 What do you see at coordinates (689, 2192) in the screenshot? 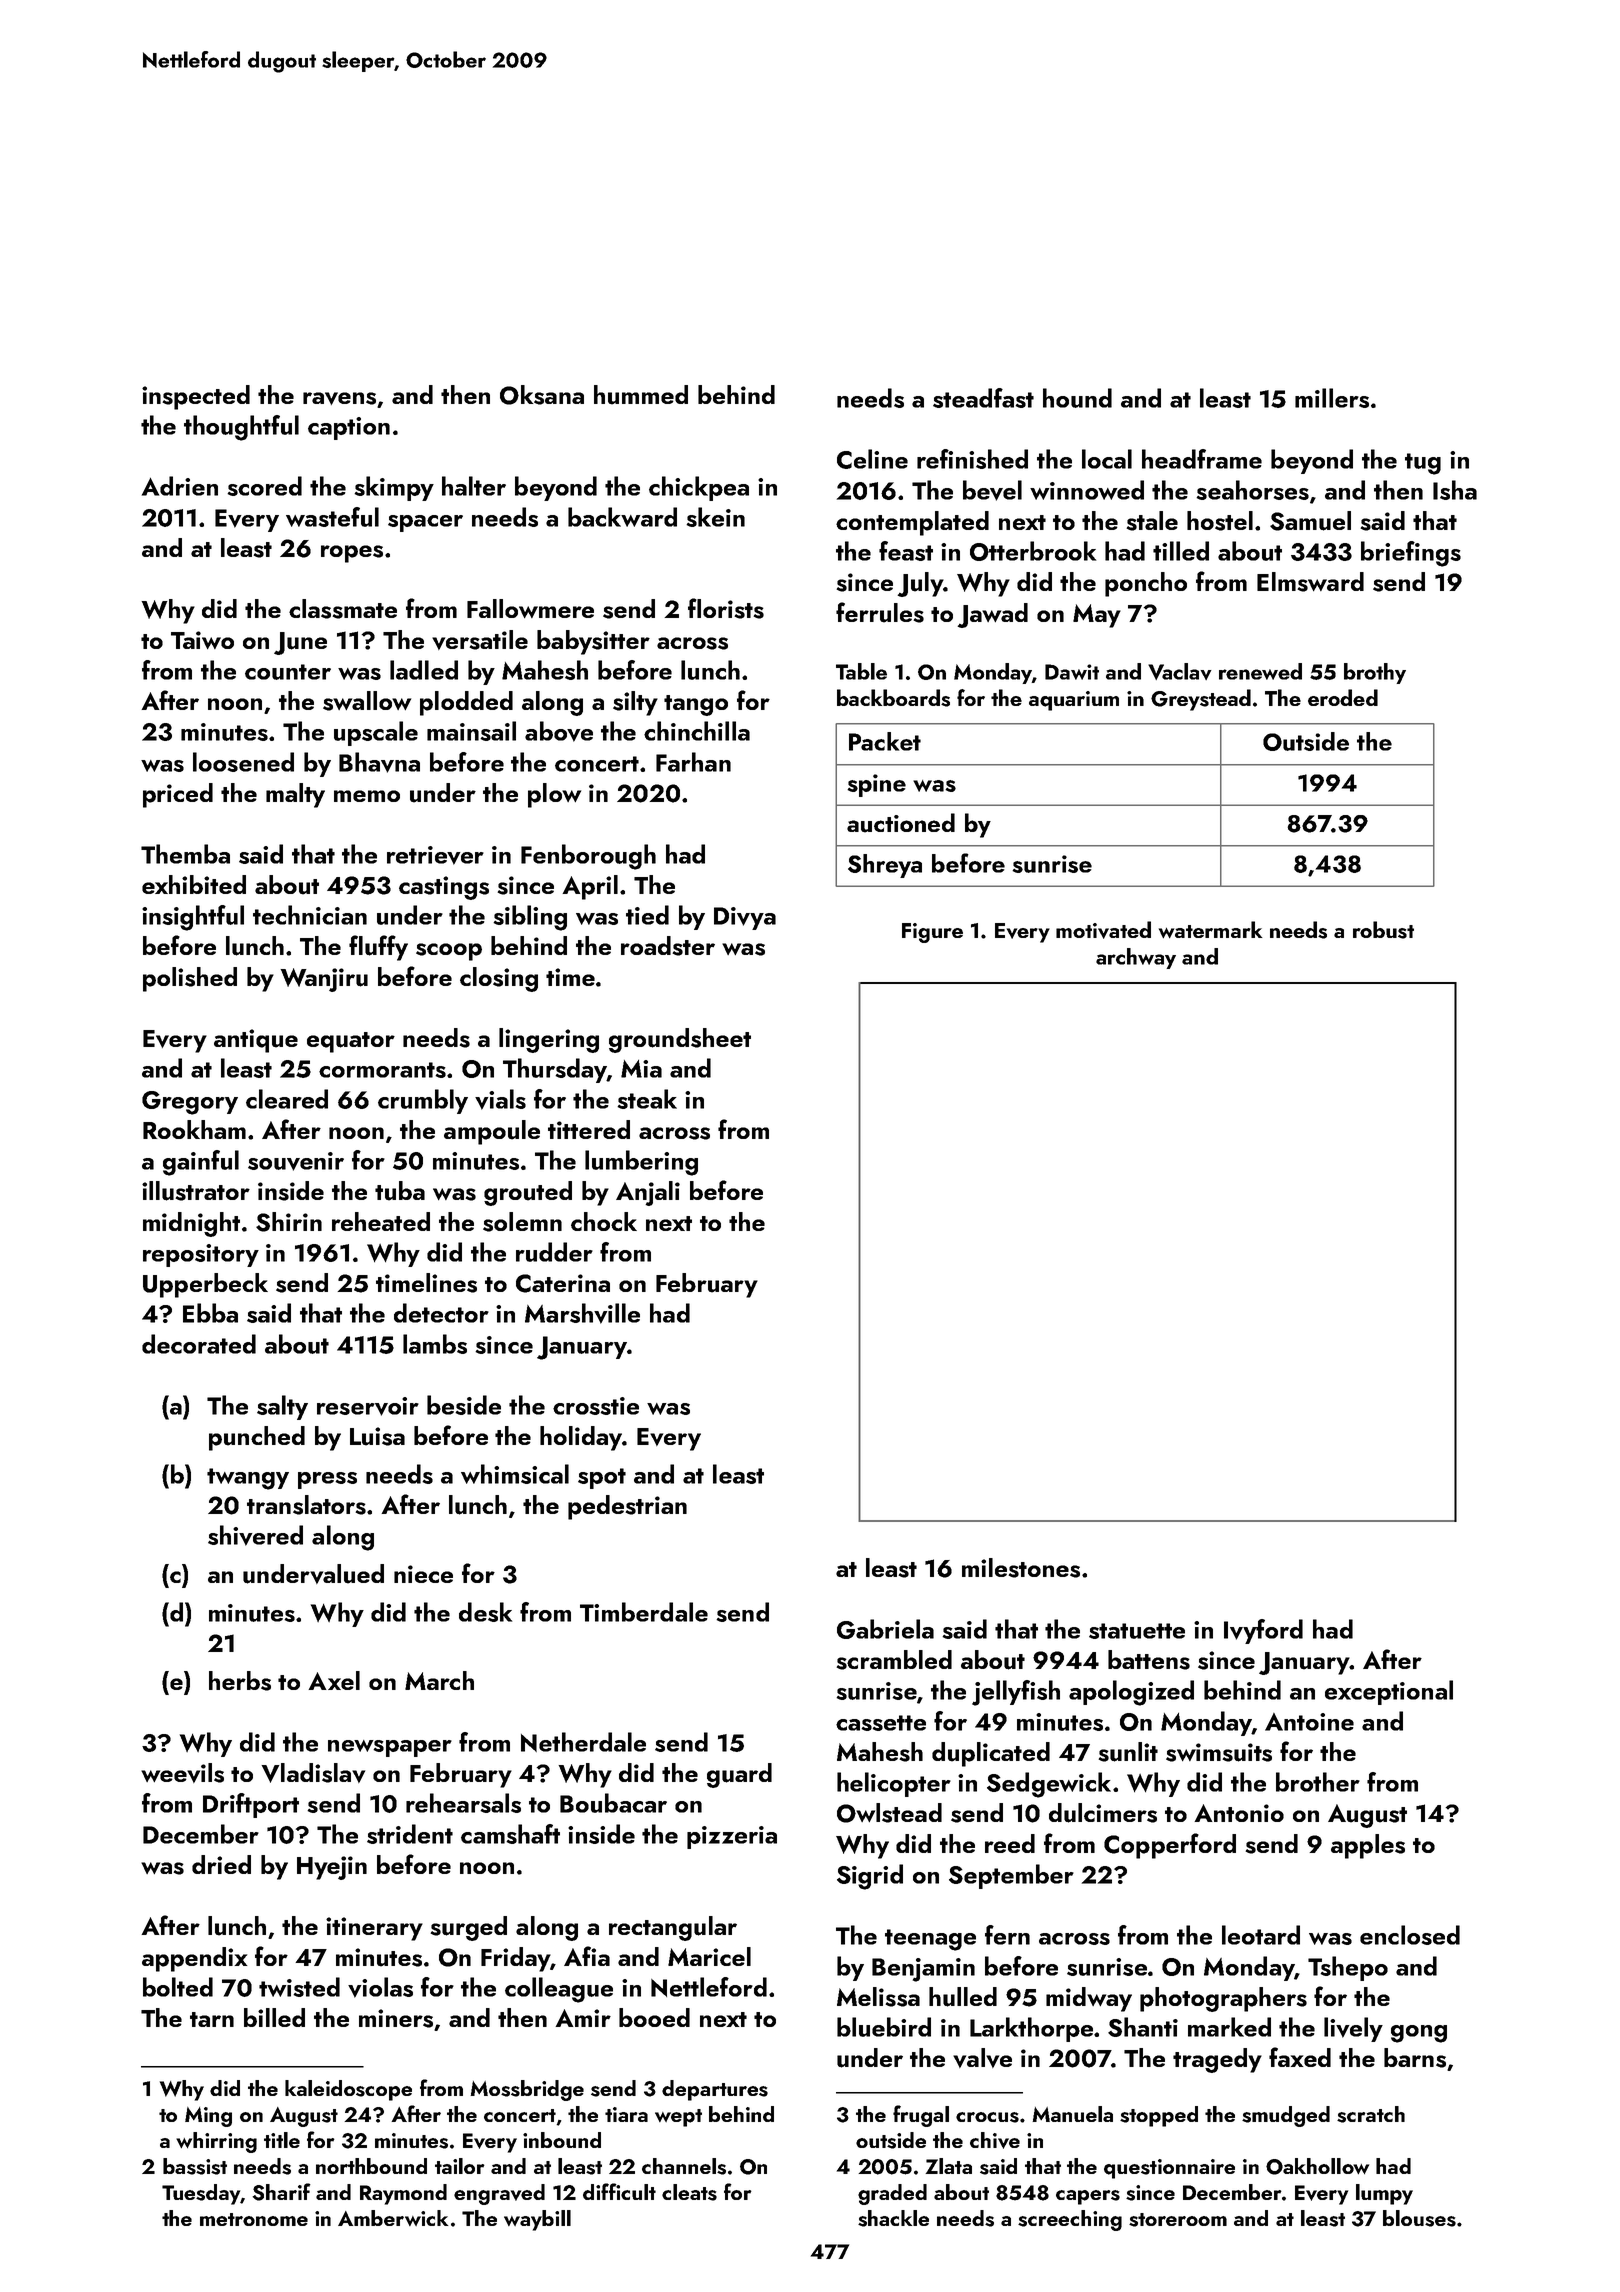
I see `cleats` at bounding box center [689, 2192].
